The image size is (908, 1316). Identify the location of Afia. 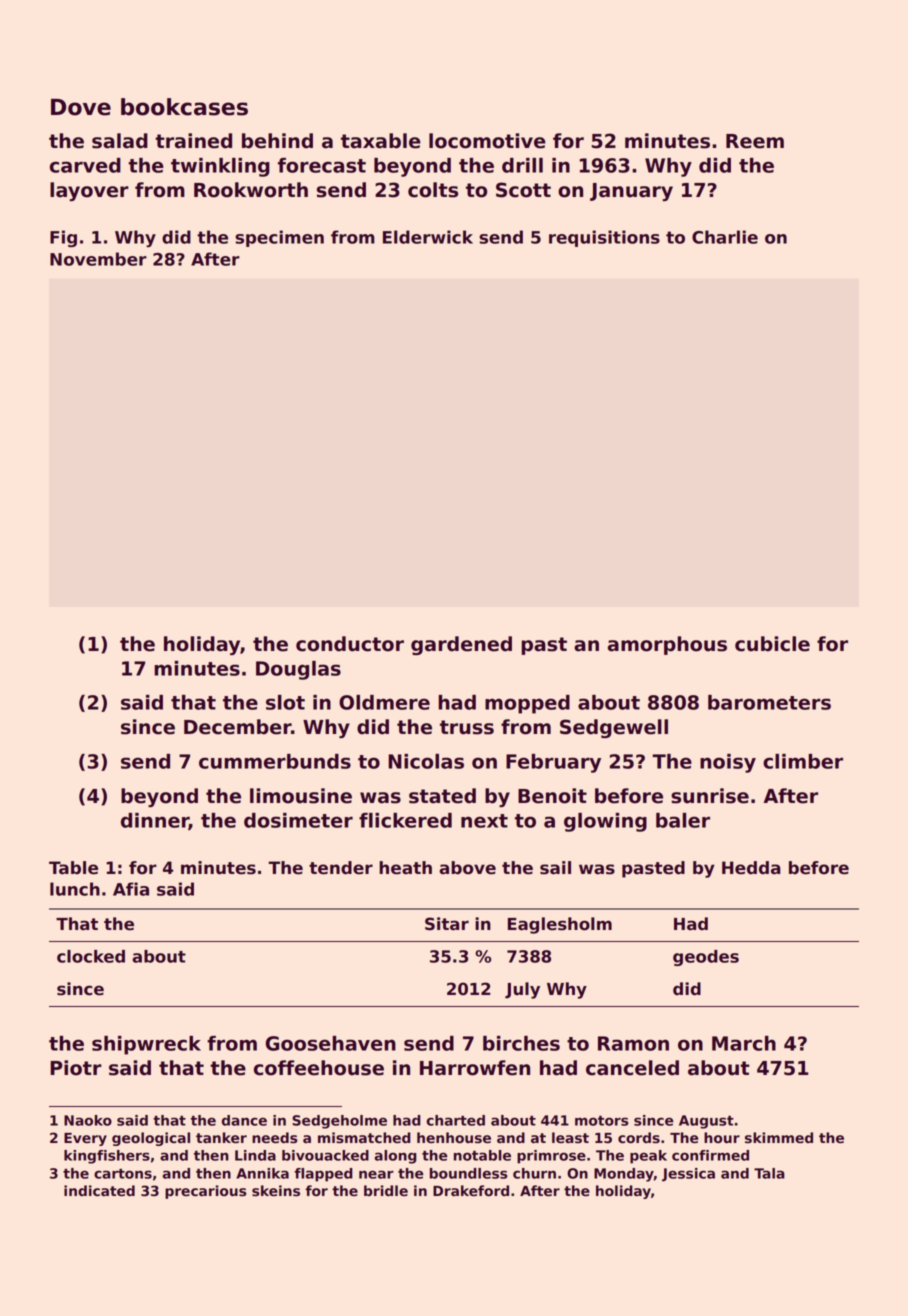
(131, 889).
